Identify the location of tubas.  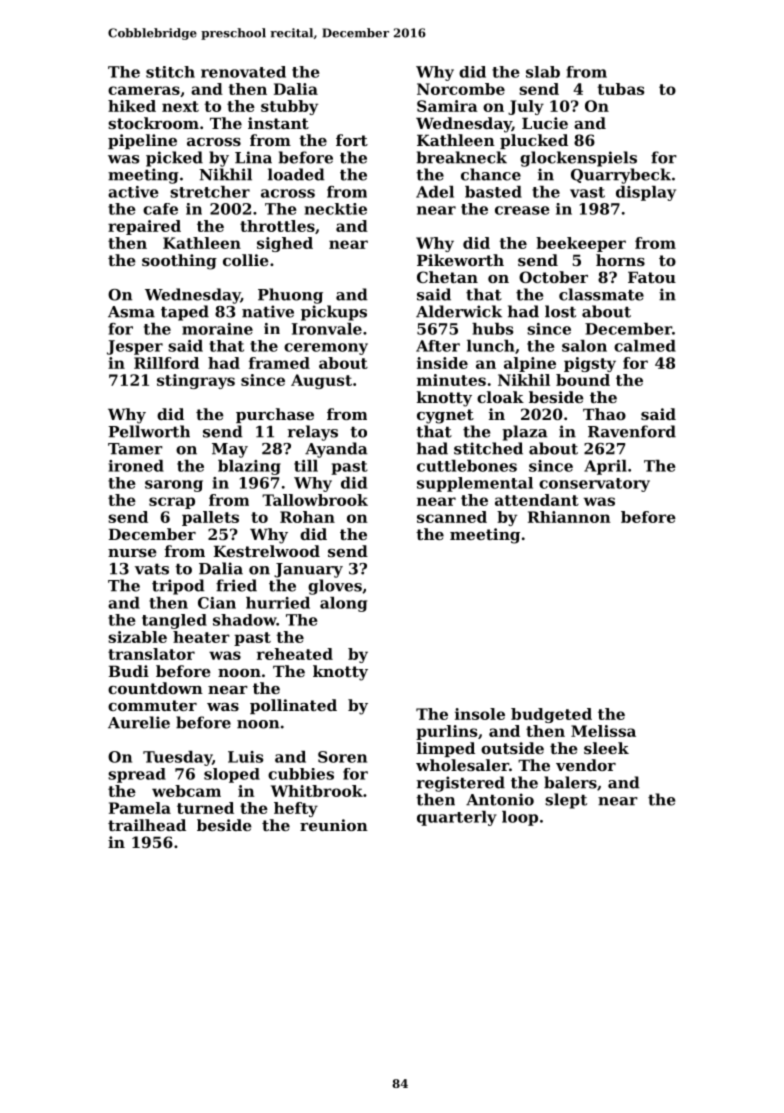
(621, 89).
